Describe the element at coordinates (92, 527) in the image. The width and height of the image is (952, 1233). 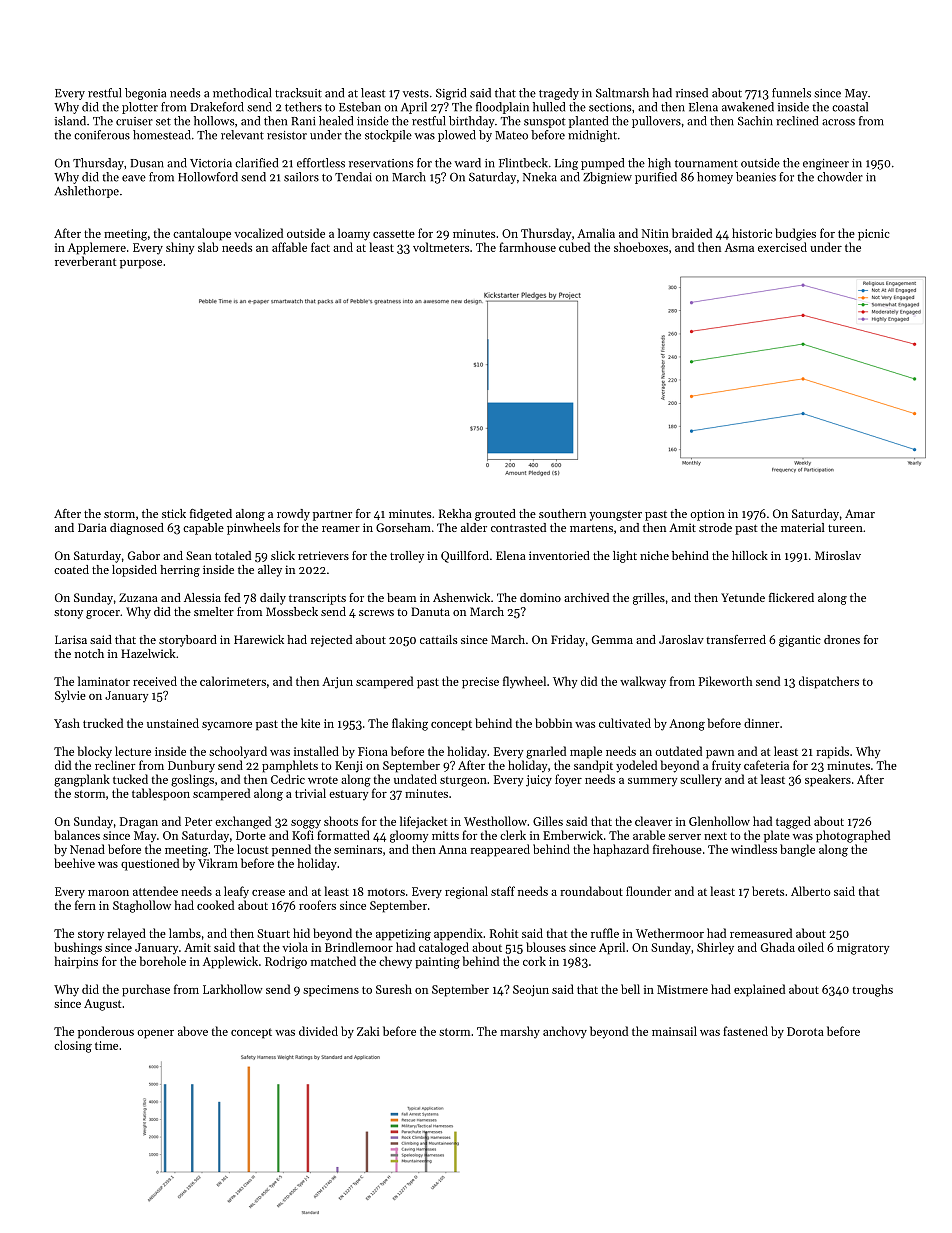
I see `Daria` at that location.
